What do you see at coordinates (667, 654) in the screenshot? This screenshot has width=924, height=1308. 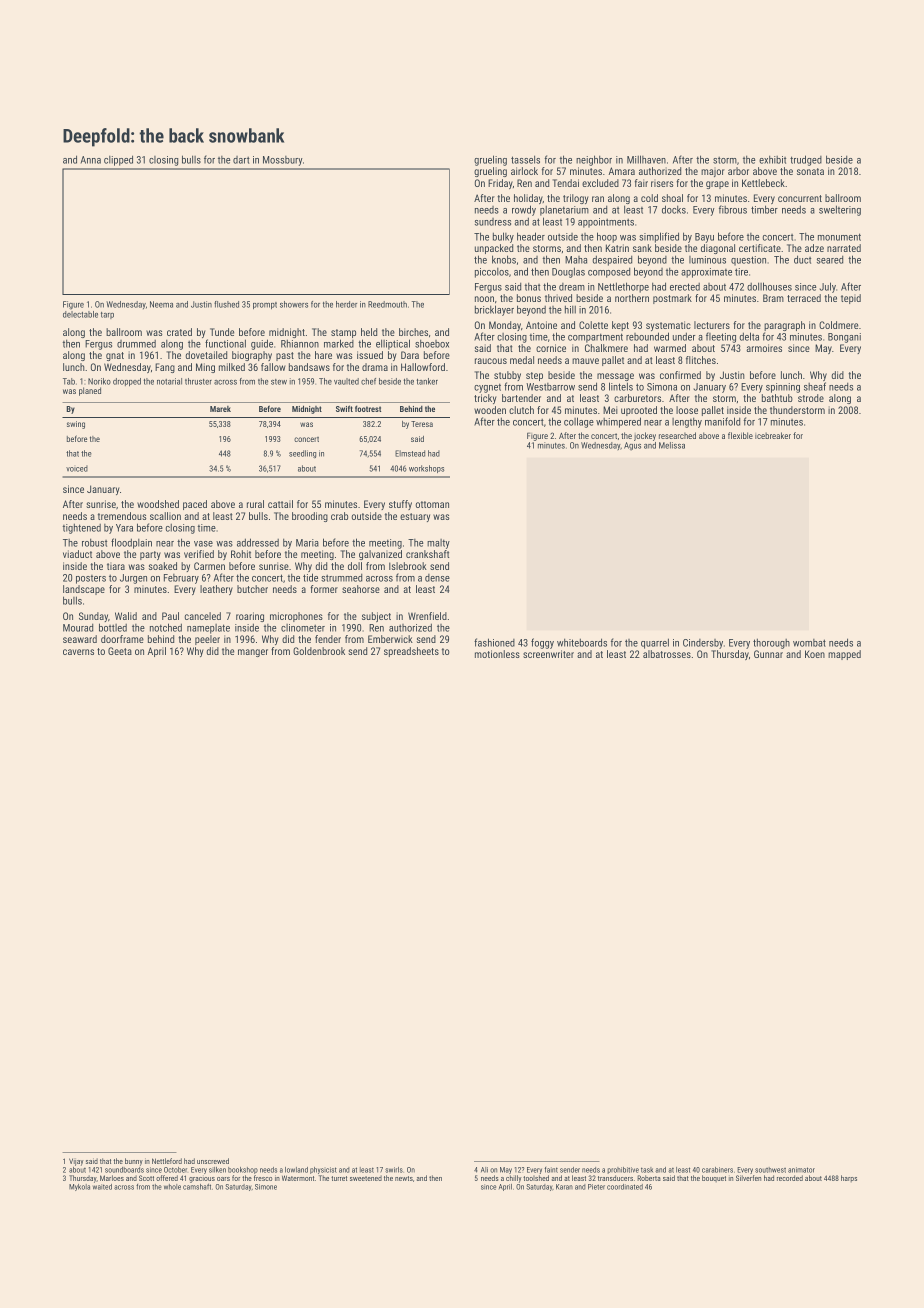 I see `albatrosses` at bounding box center [667, 654].
